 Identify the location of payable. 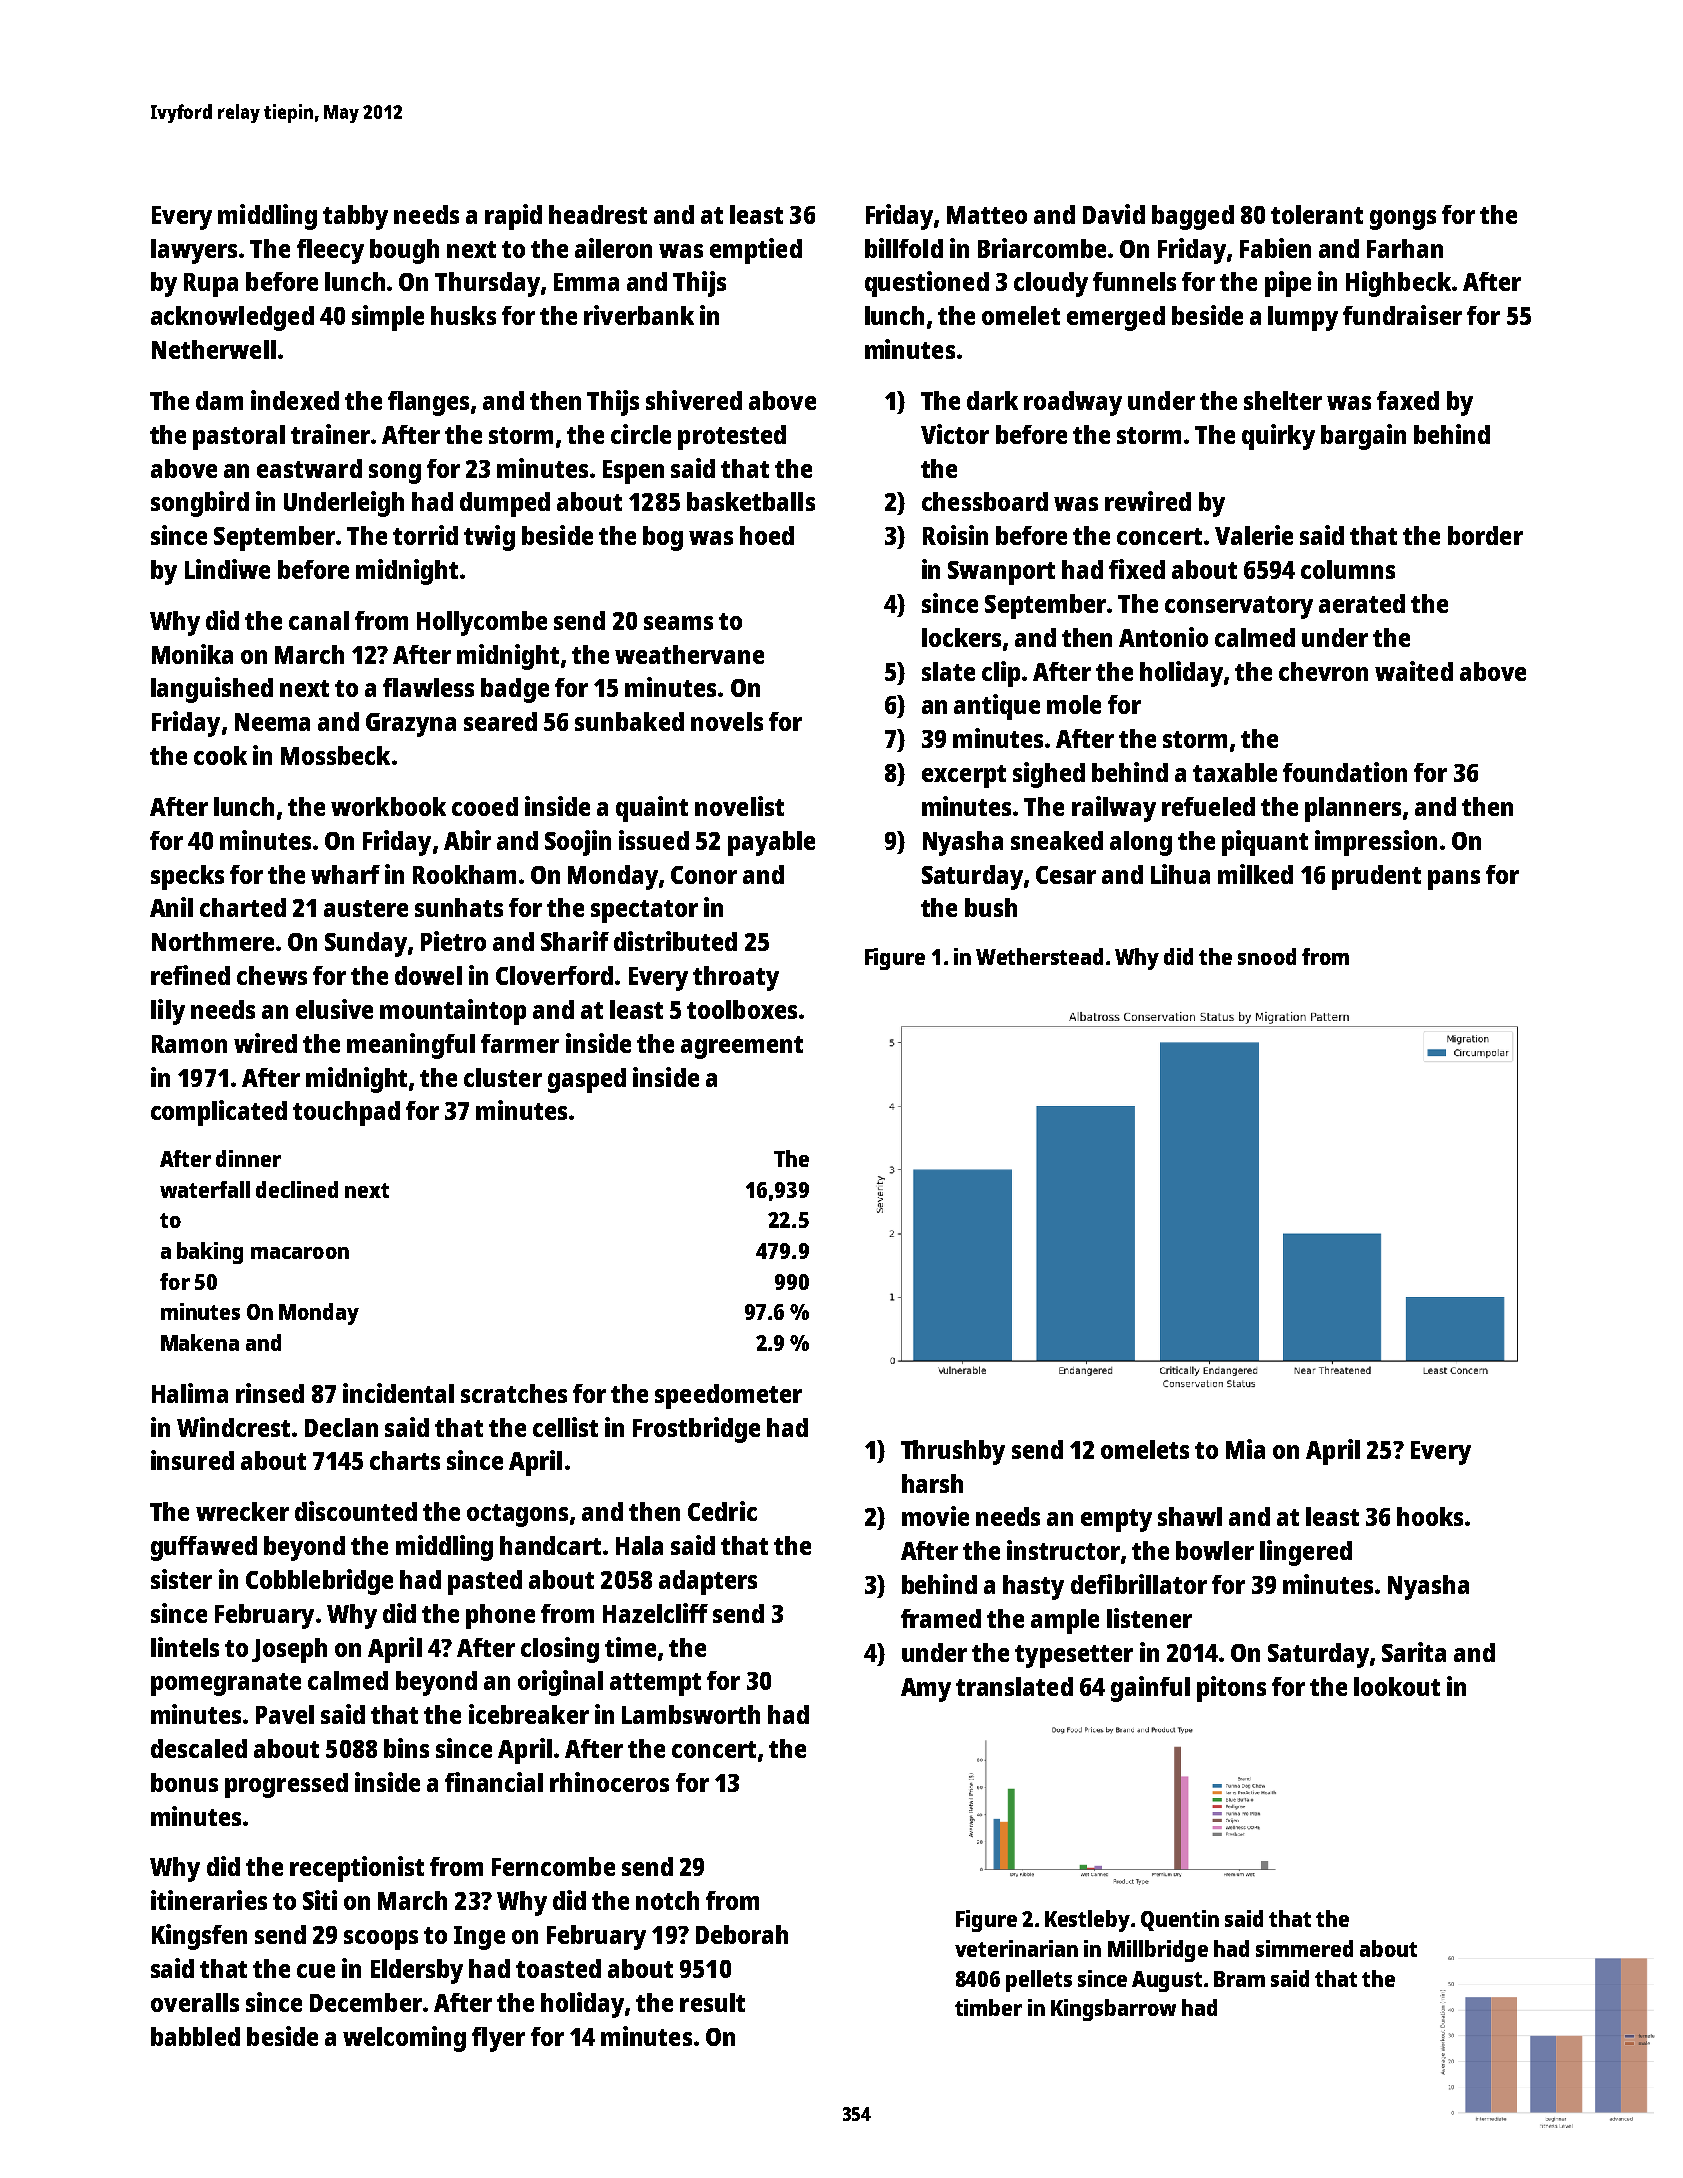
(771, 843).
